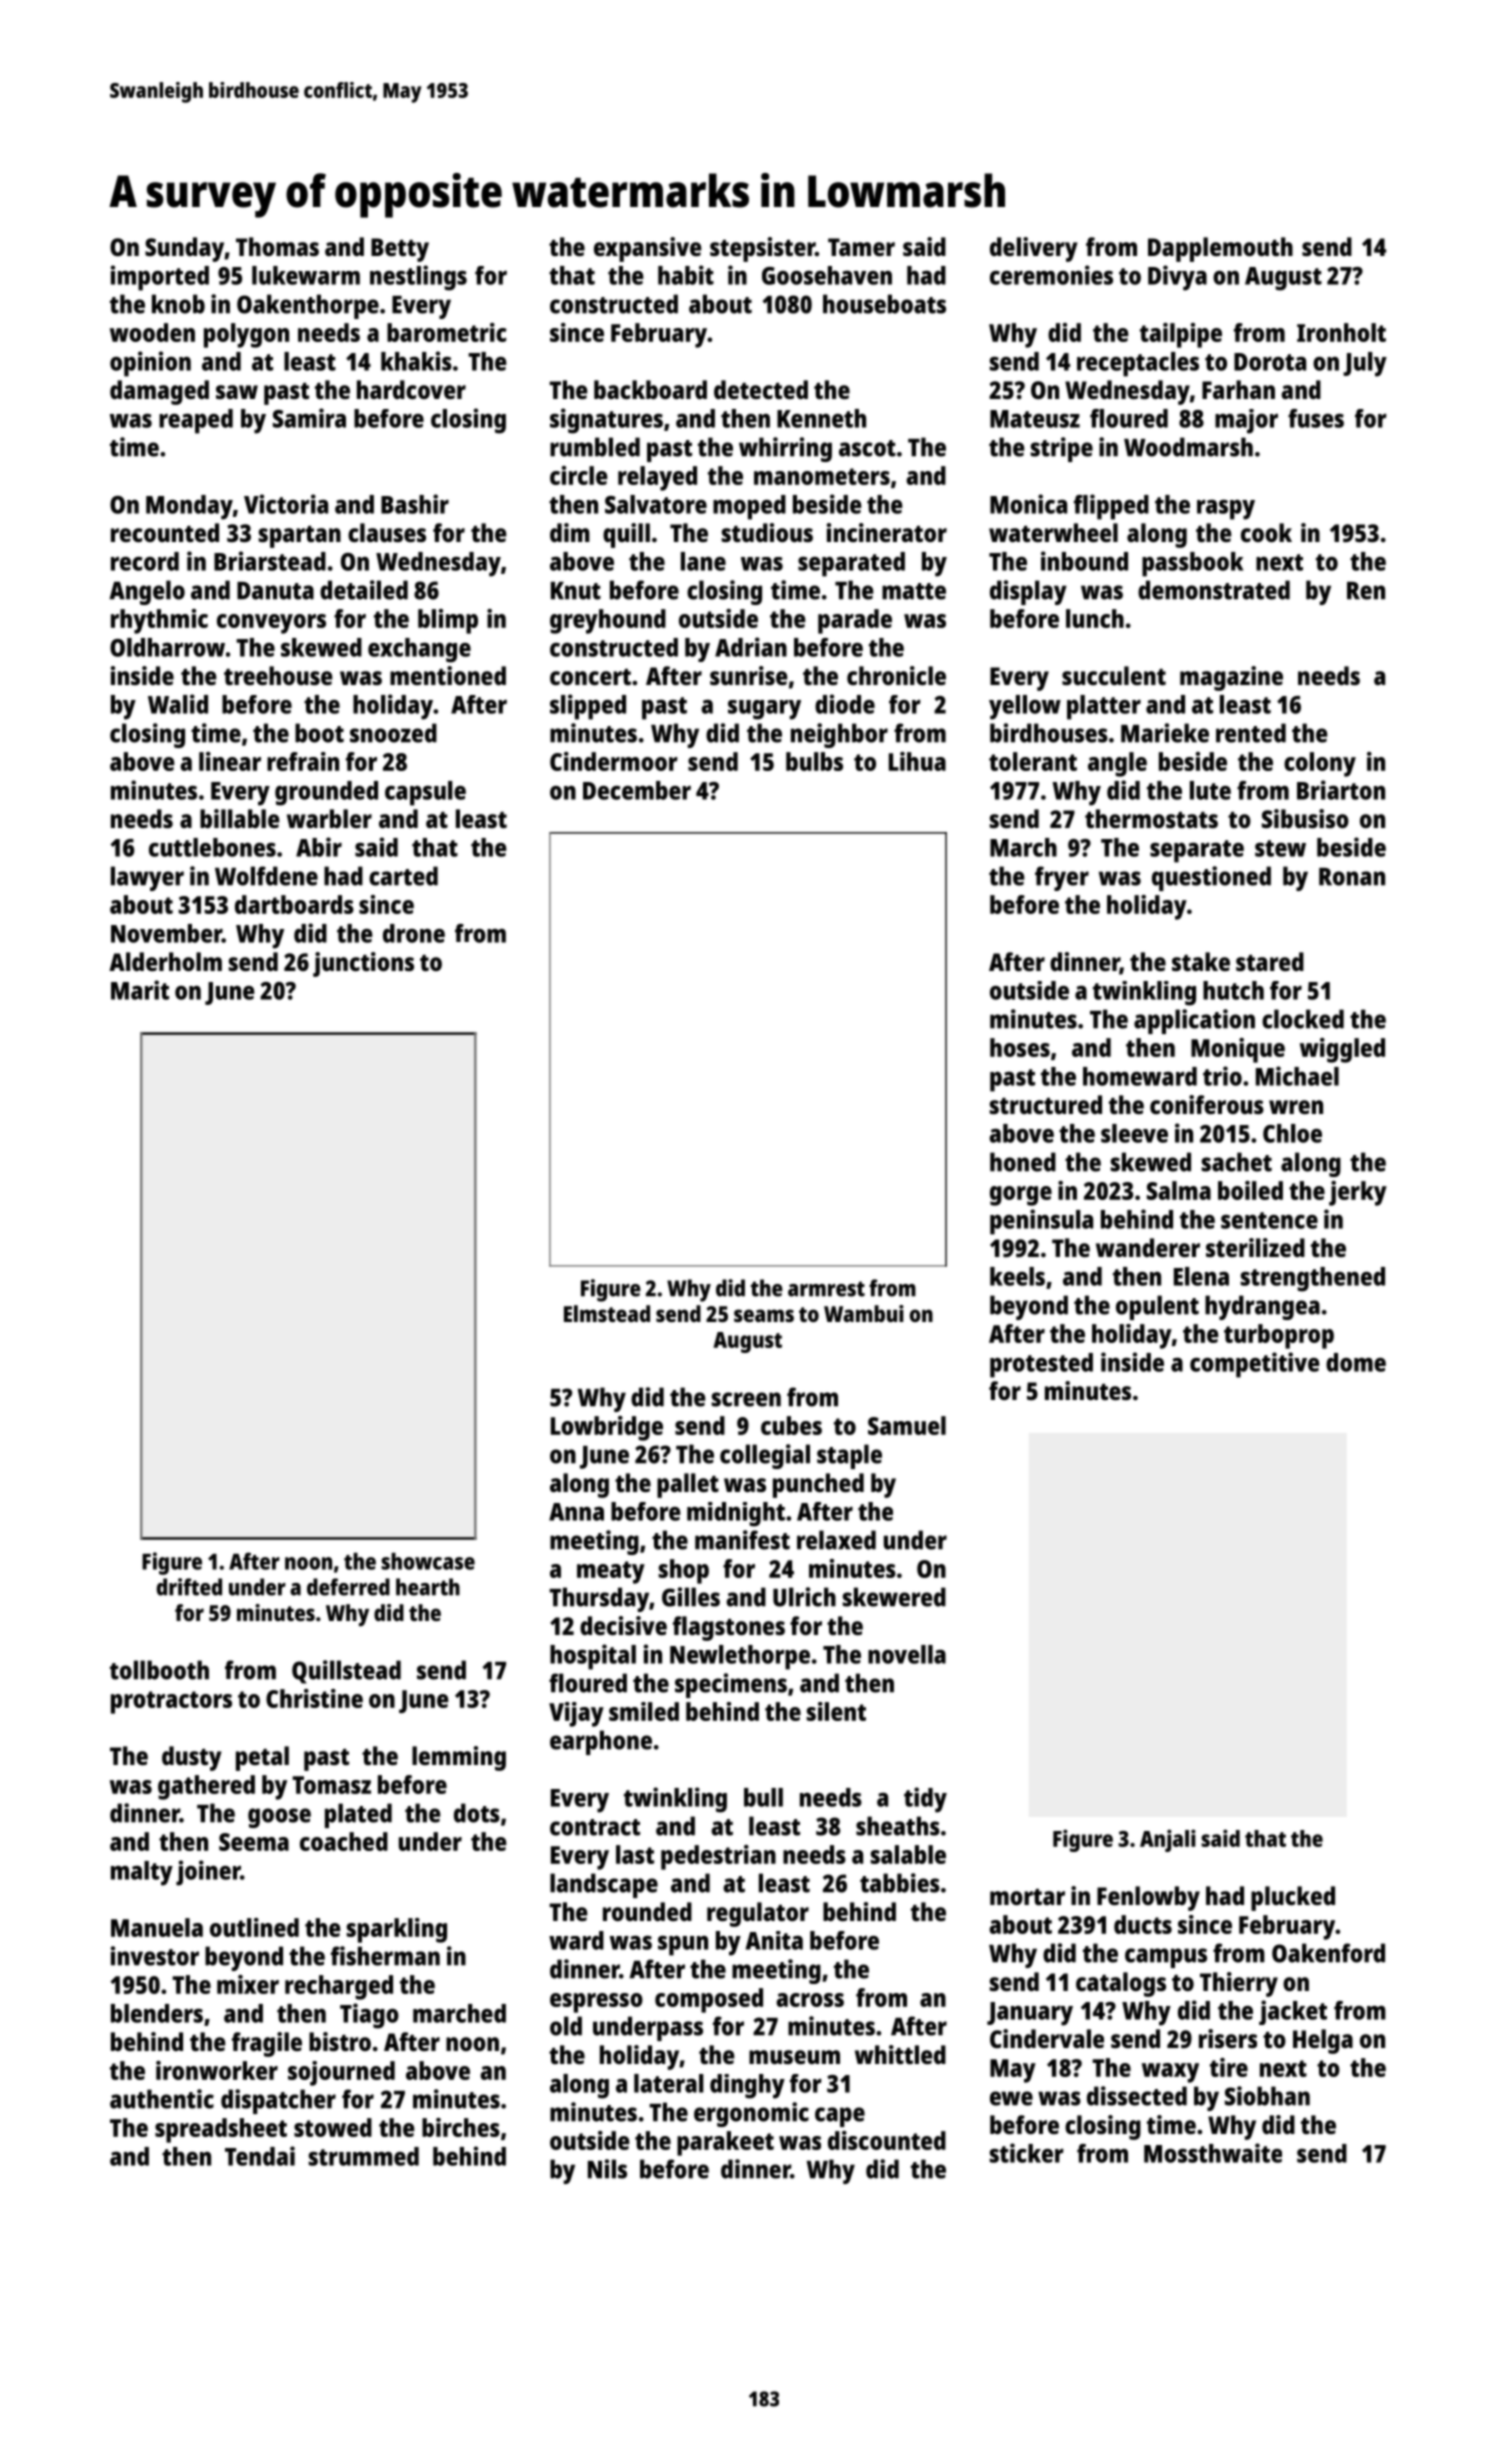  What do you see at coordinates (278, 2101) in the page?
I see `dispatcher` at bounding box center [278, 2101].
